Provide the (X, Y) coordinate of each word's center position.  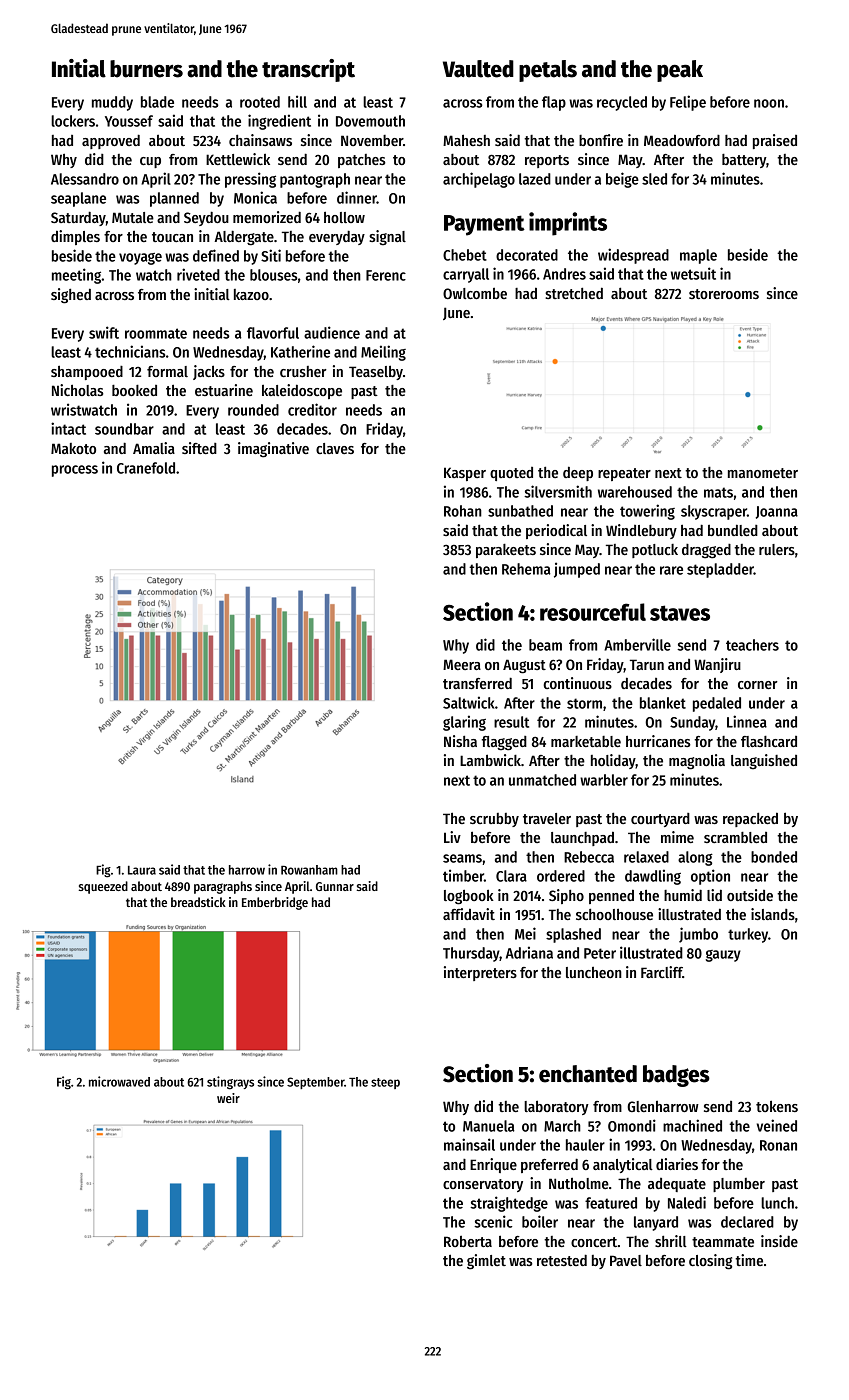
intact (68, 428)
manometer (763, 473)
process (75, 471)
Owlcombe (475, 293)
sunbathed (520, 511)
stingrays (230, 1083)
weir (228, 1098)
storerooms (724, 294)
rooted (260, 102)
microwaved (119, 1081)
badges (676, 1076)
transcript (308, 70)
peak (680, 71)
